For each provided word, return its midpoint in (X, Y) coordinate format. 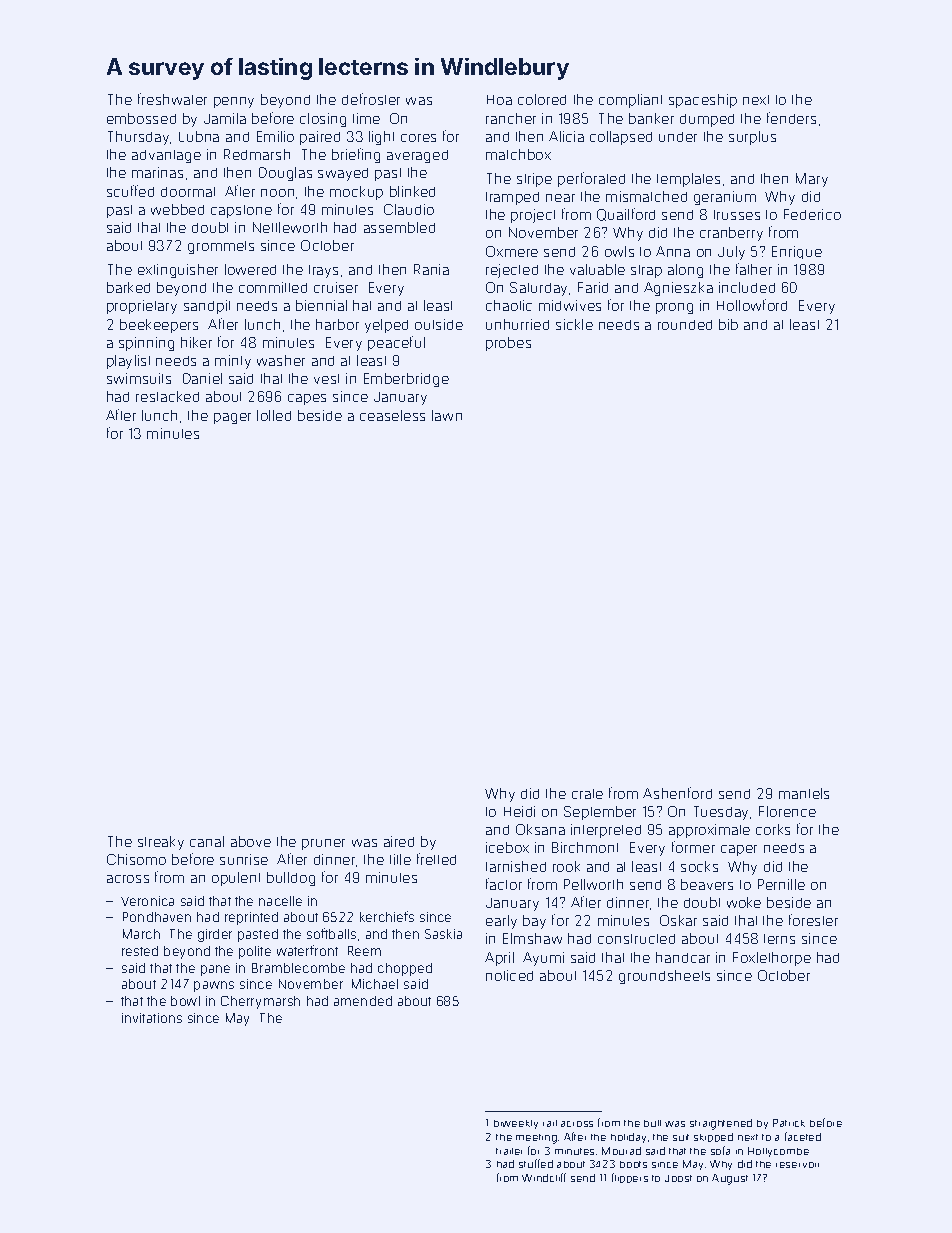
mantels (804, 793)
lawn (447, 415)
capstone (241, 211)
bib (728, 324)
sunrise (244, 859)
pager (232, 418)
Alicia (566, 136)
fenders (791, 118)
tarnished (516, 866)
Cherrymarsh (260, 1002)
